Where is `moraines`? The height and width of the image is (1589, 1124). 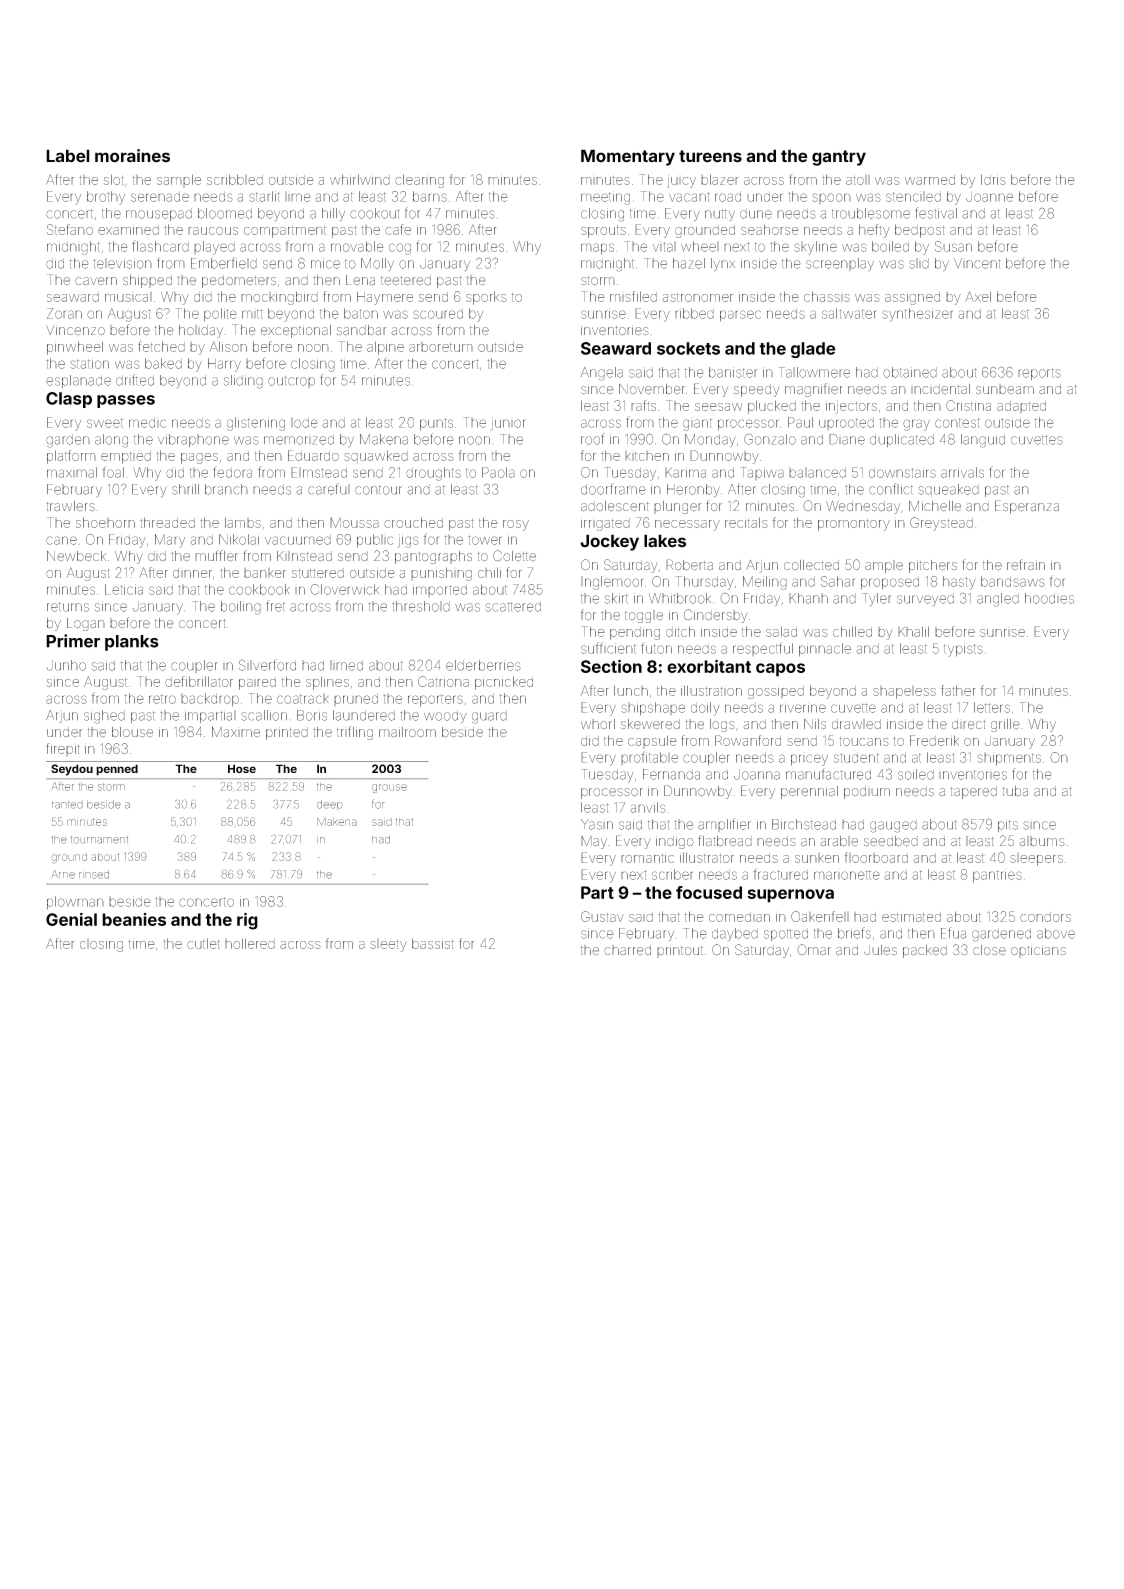
moraines is located at coordinates (132, 156).
